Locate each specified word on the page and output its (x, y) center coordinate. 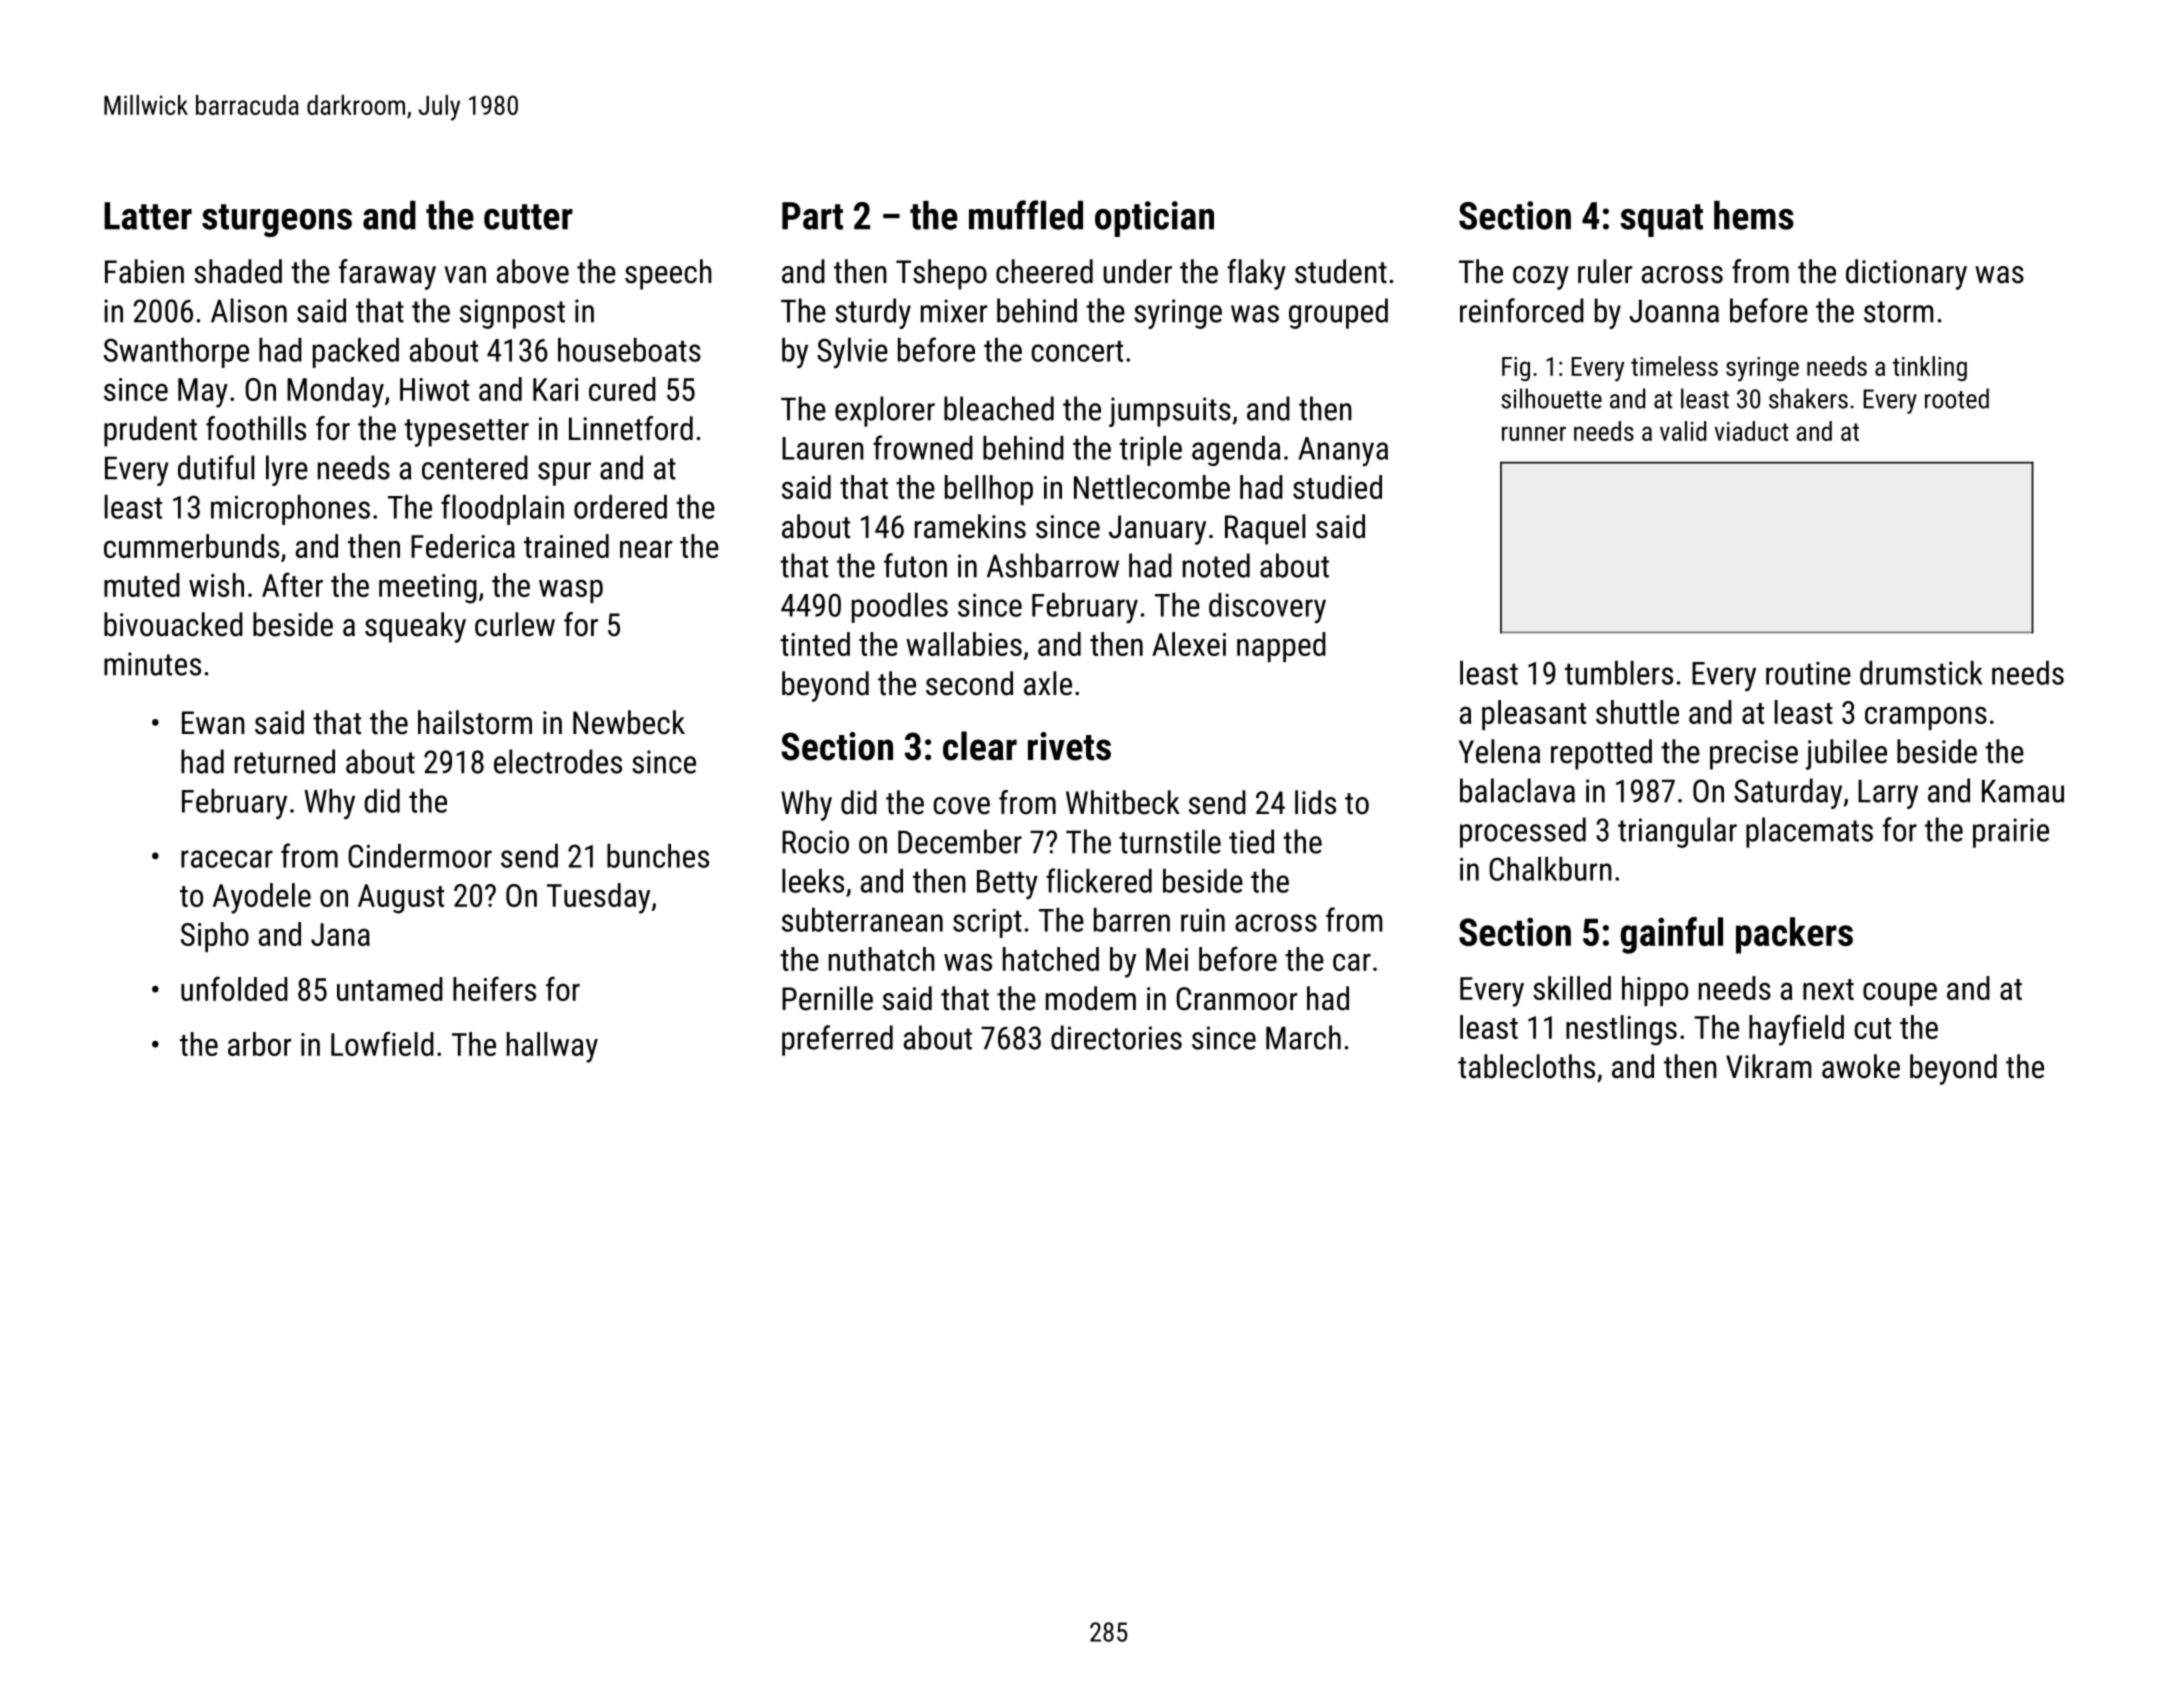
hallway (552, 1047)
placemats (1809, 832)
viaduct (1752, 431)
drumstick (1921, 673)
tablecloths (1526, 1066)
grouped (1338, 313)
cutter (528, 217)
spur (564, 474)
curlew (515, 624)
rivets (1069, 746)
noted (1216, 565)
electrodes (558, 761)
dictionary (1906, 274)
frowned (923, 447)
